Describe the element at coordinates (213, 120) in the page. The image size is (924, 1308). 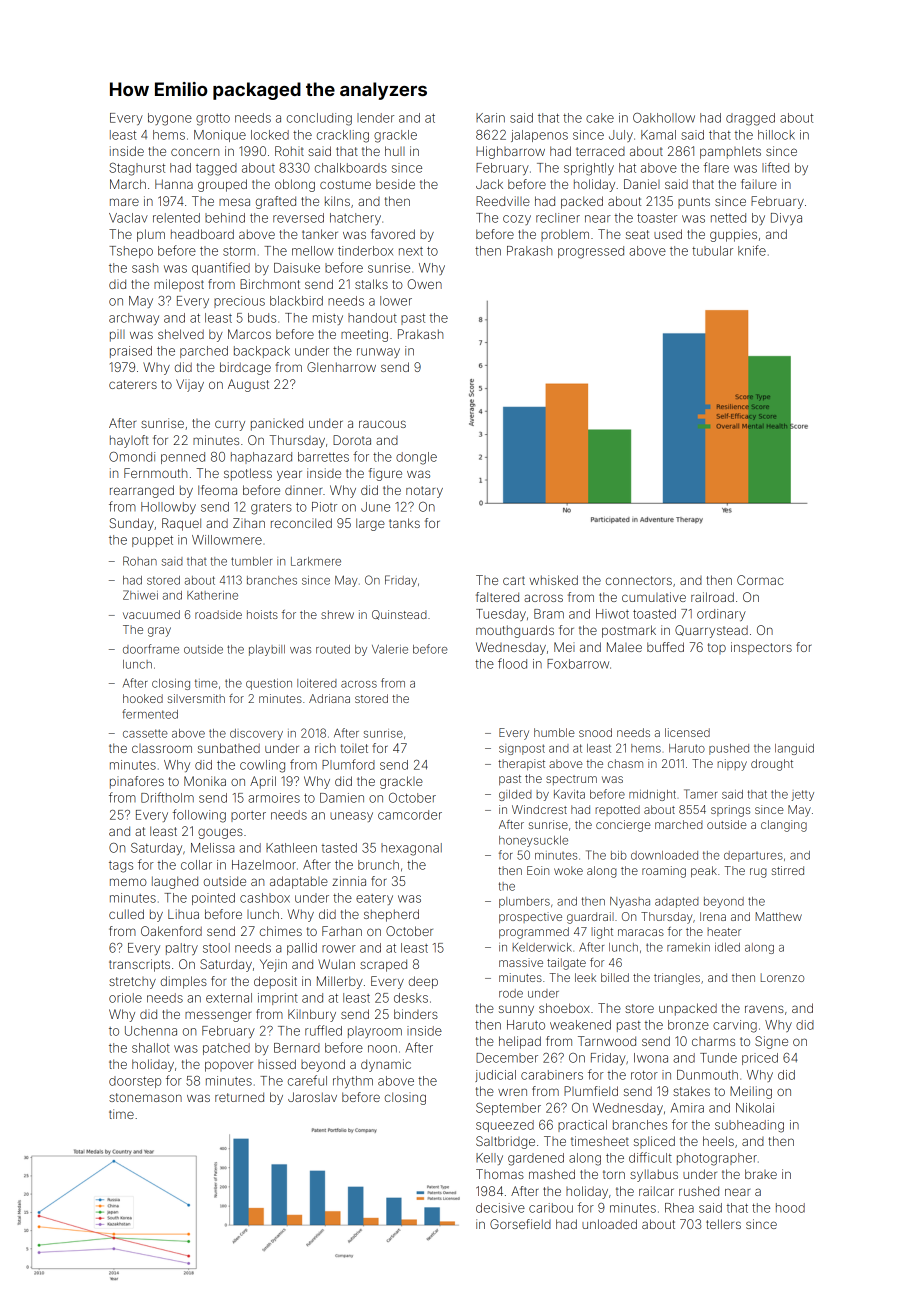
I see `grotto` at that location.
